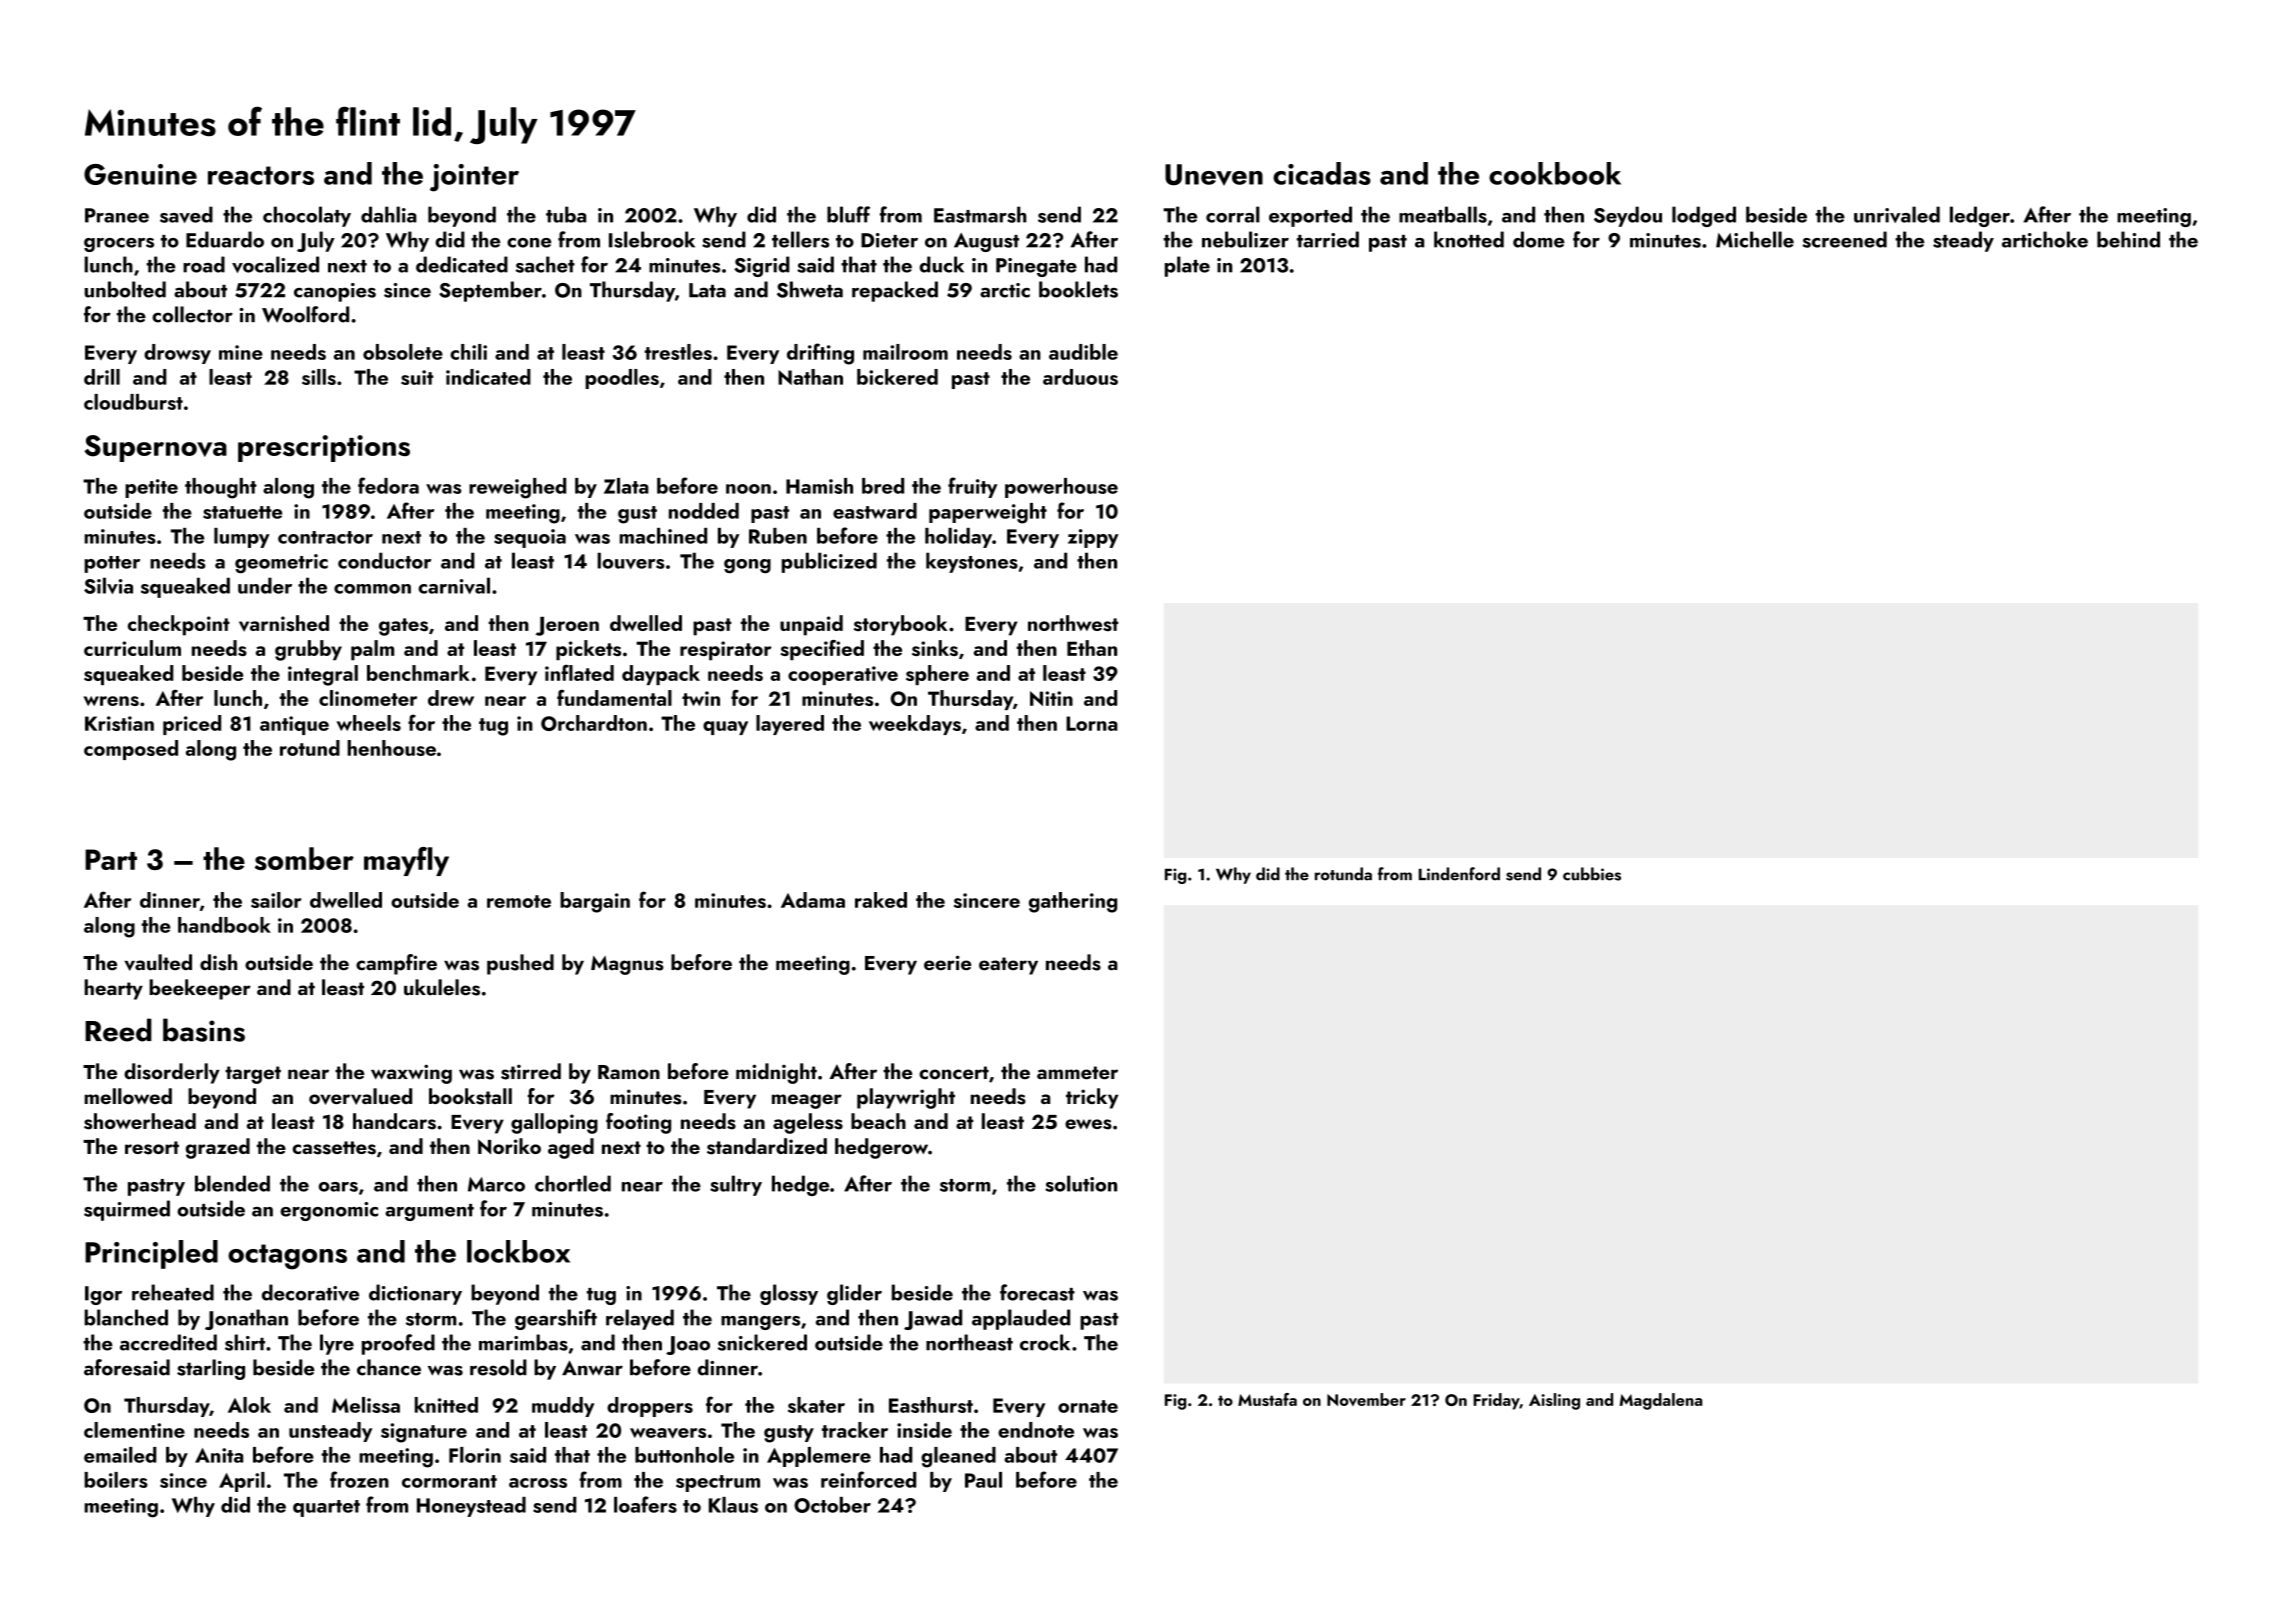 Image resolution: width=2282 pixels, height=1614 pixels. I want to click on Magnus, so click(627, 965).
